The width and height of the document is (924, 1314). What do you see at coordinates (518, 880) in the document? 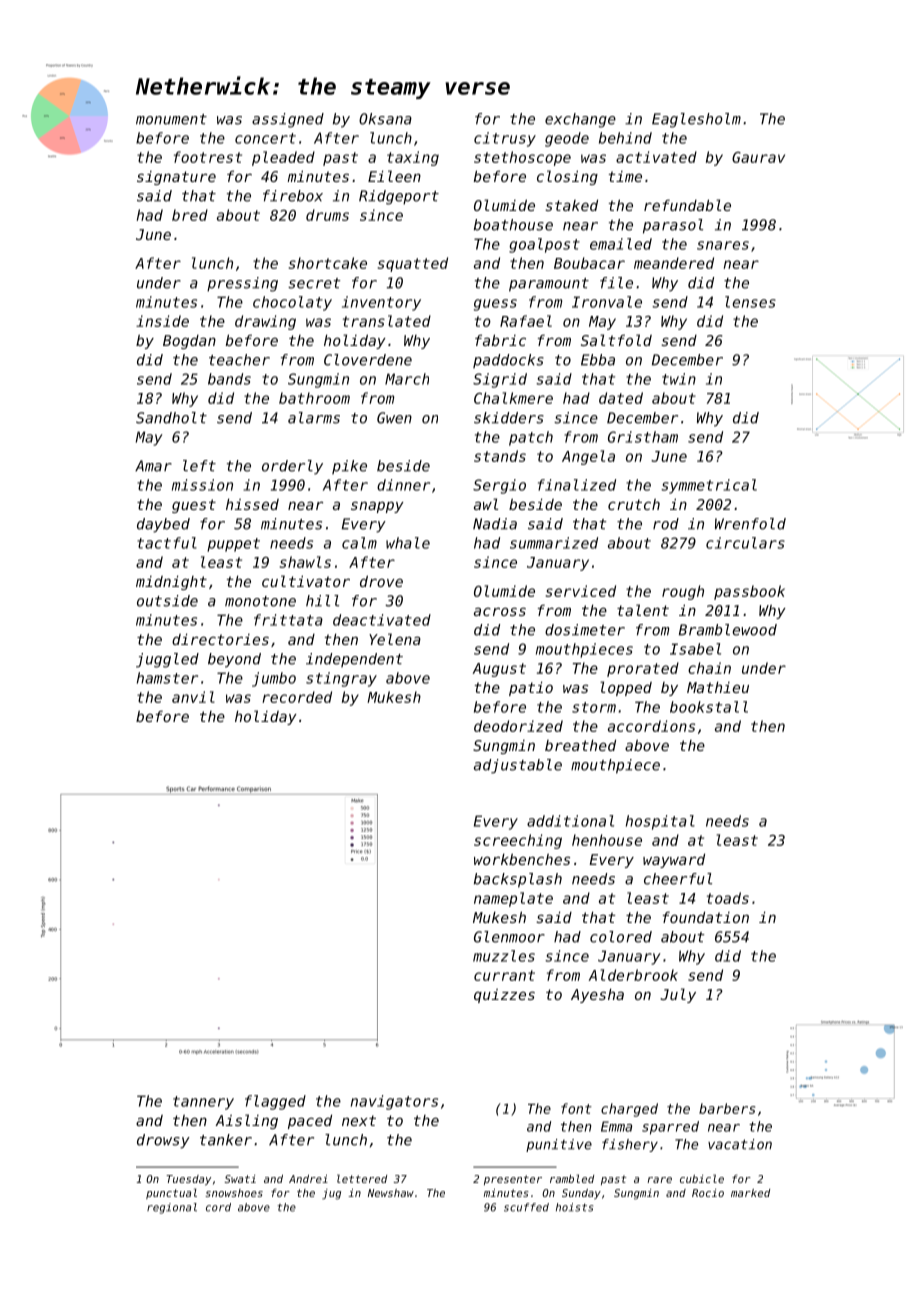
I see `backsplash` at bounding box center [518, 880].
